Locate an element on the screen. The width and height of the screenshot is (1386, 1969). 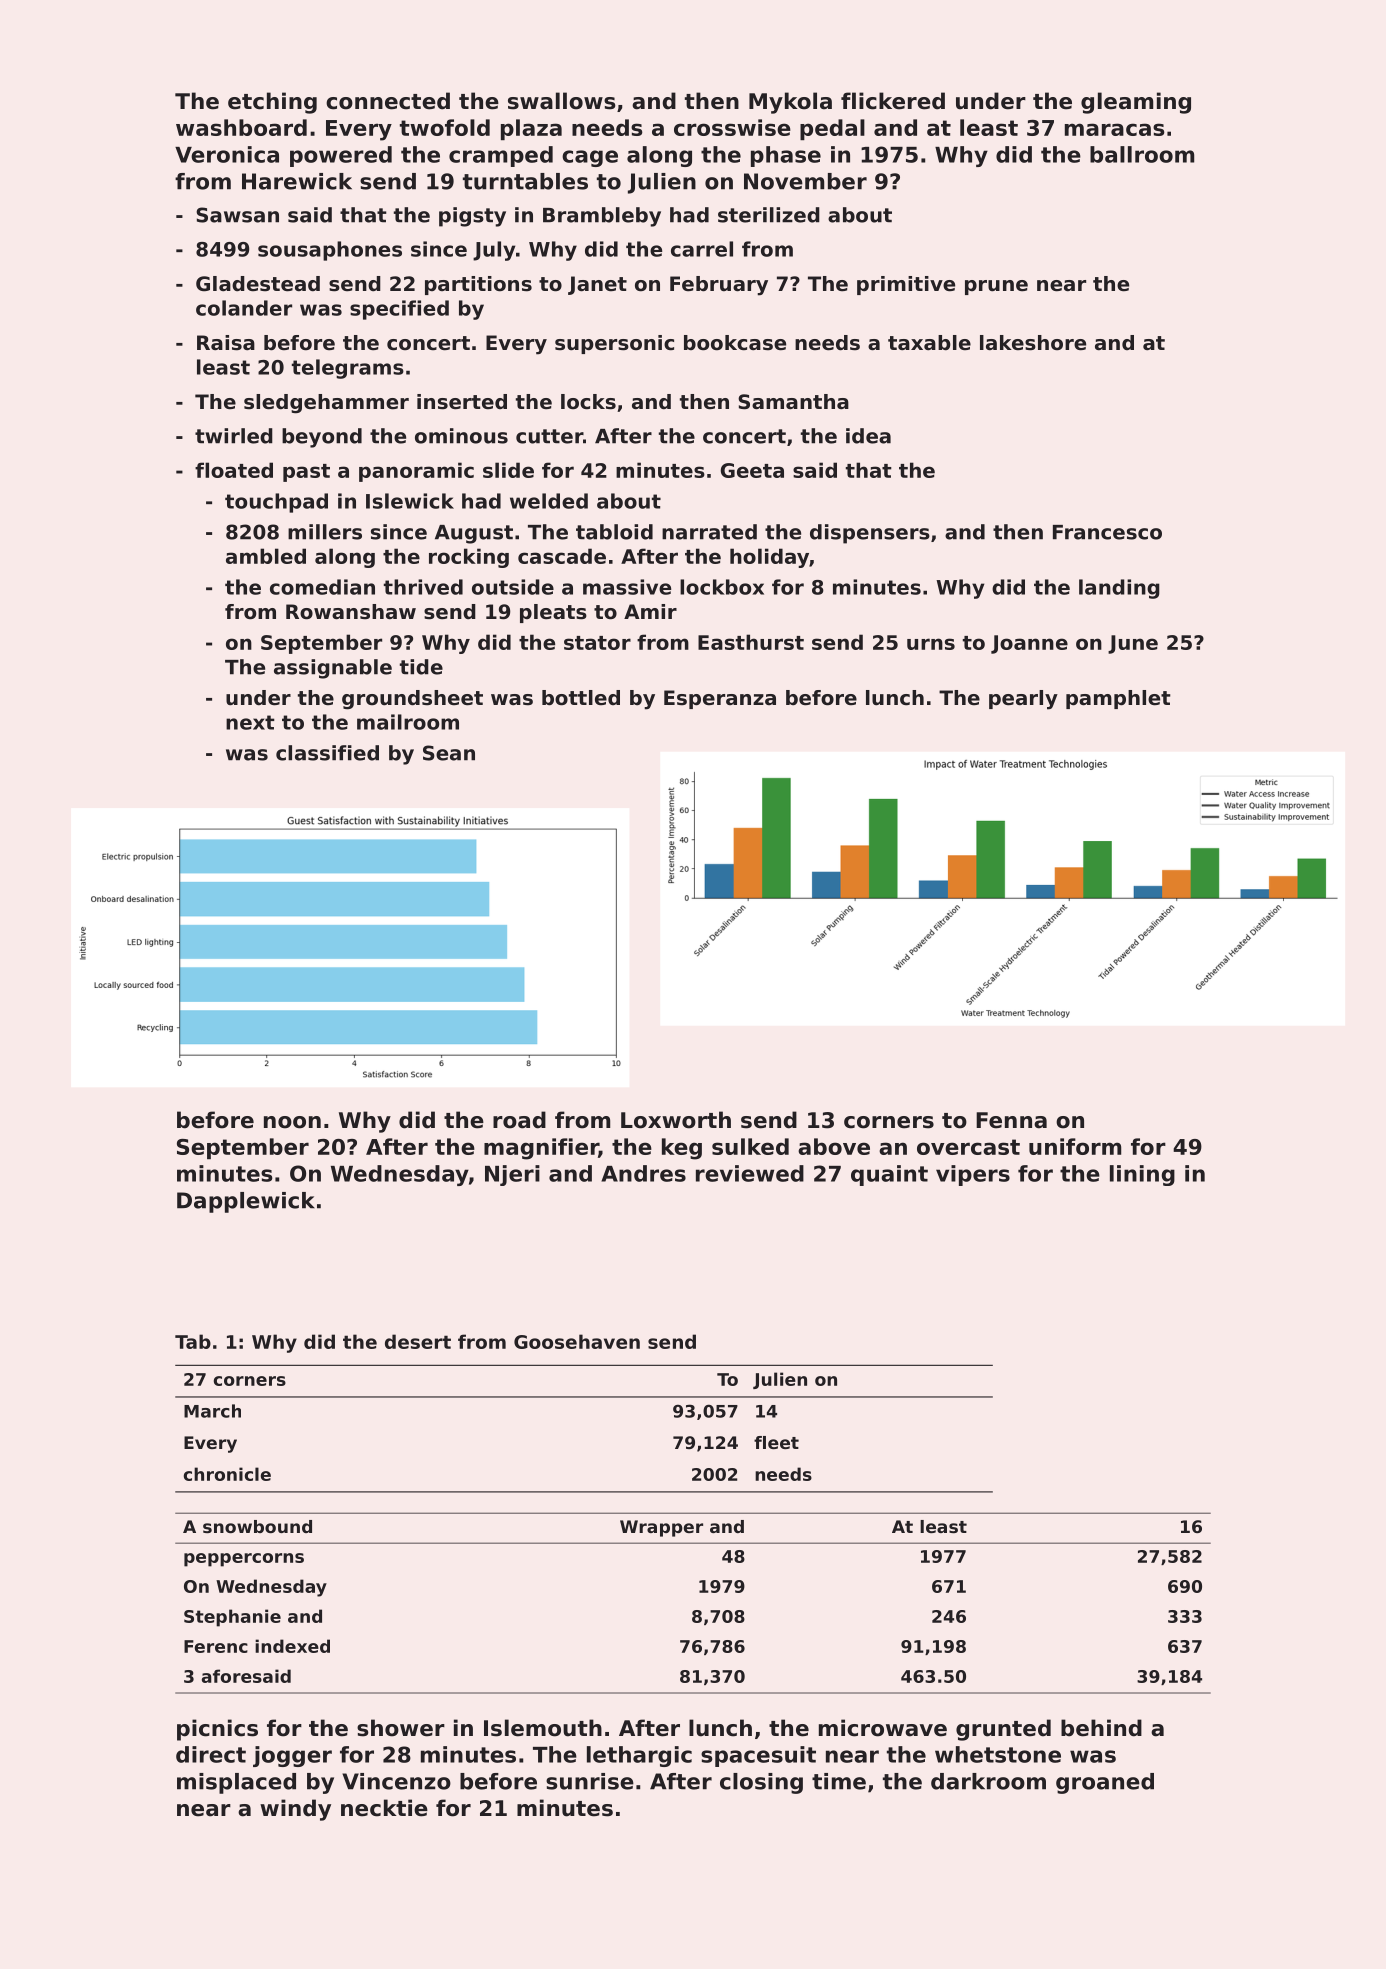
connected is located at coordinates (388, 101).
